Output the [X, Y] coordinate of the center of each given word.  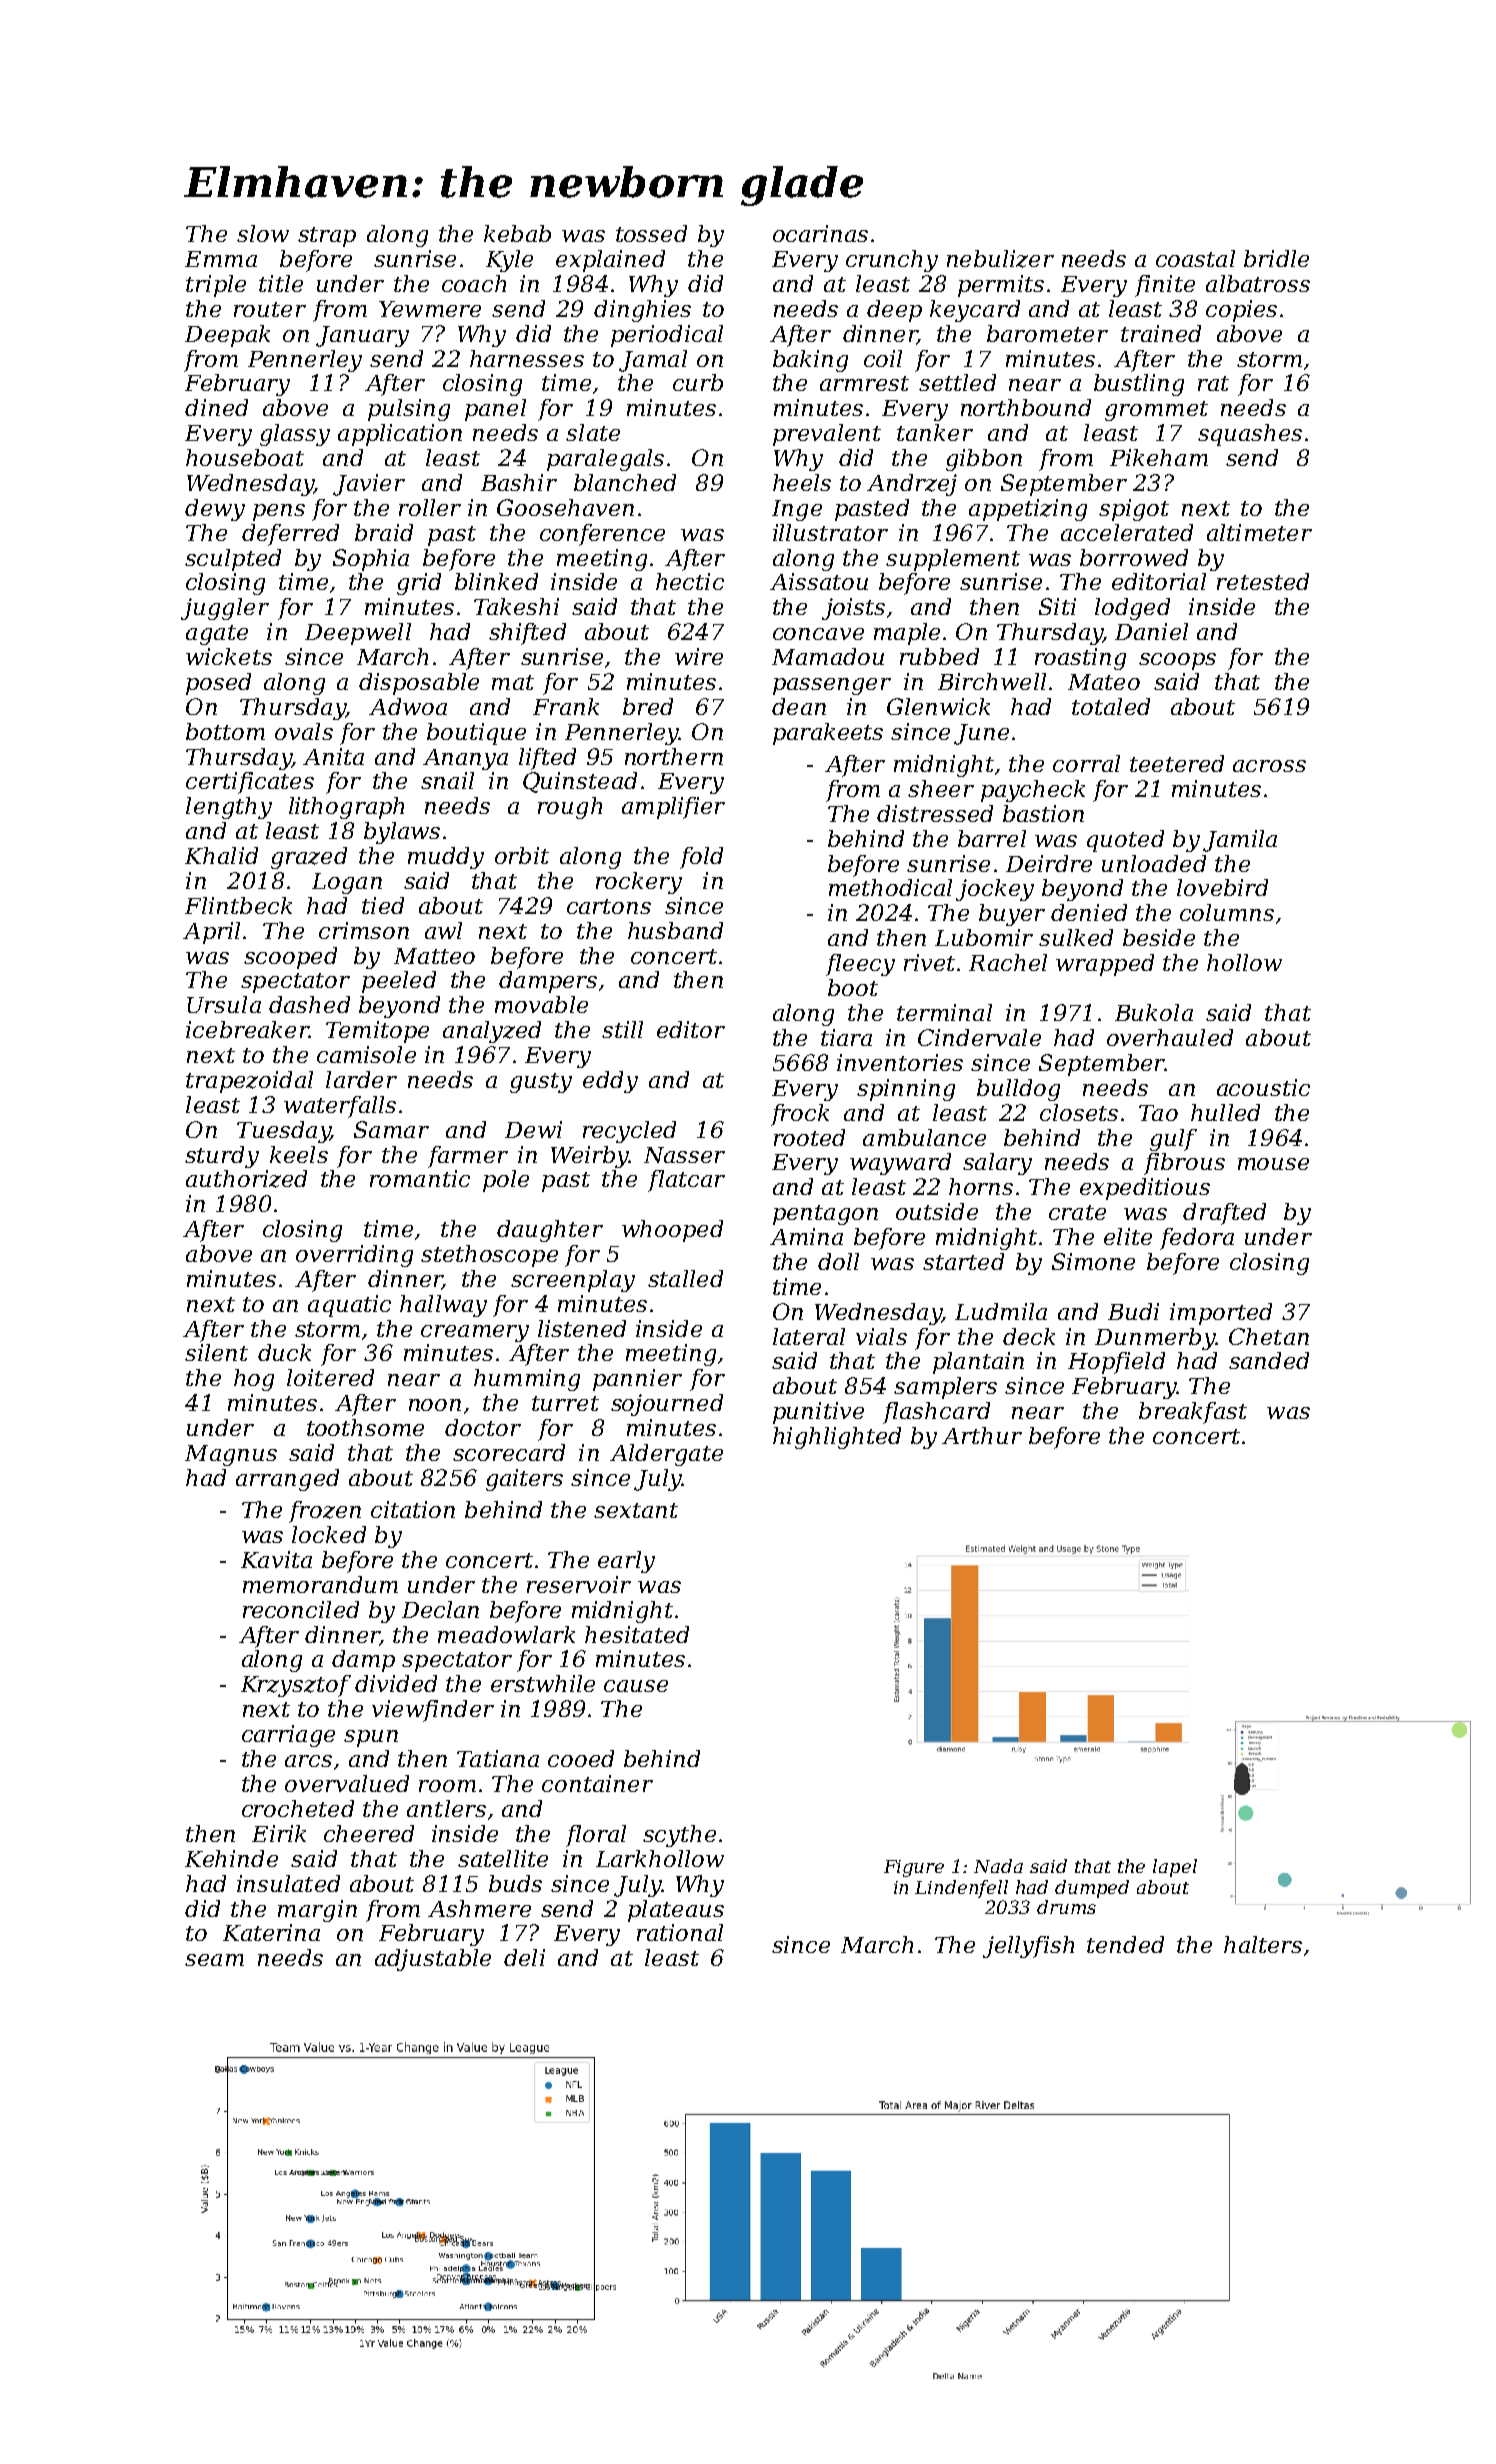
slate [593, 432]
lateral [809, 1336]
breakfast [1193, 1413]
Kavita [276, 1559]
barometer [1047, 333]
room [447, 1786]
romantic [420, 1178]
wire [699, 656]
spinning [906, 1090]
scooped [290, 958]
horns [981, 1186]
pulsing [409, 410]
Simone [1093, 1261]
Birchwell [992, 681]
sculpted [233, 560]
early [626, 1562]
